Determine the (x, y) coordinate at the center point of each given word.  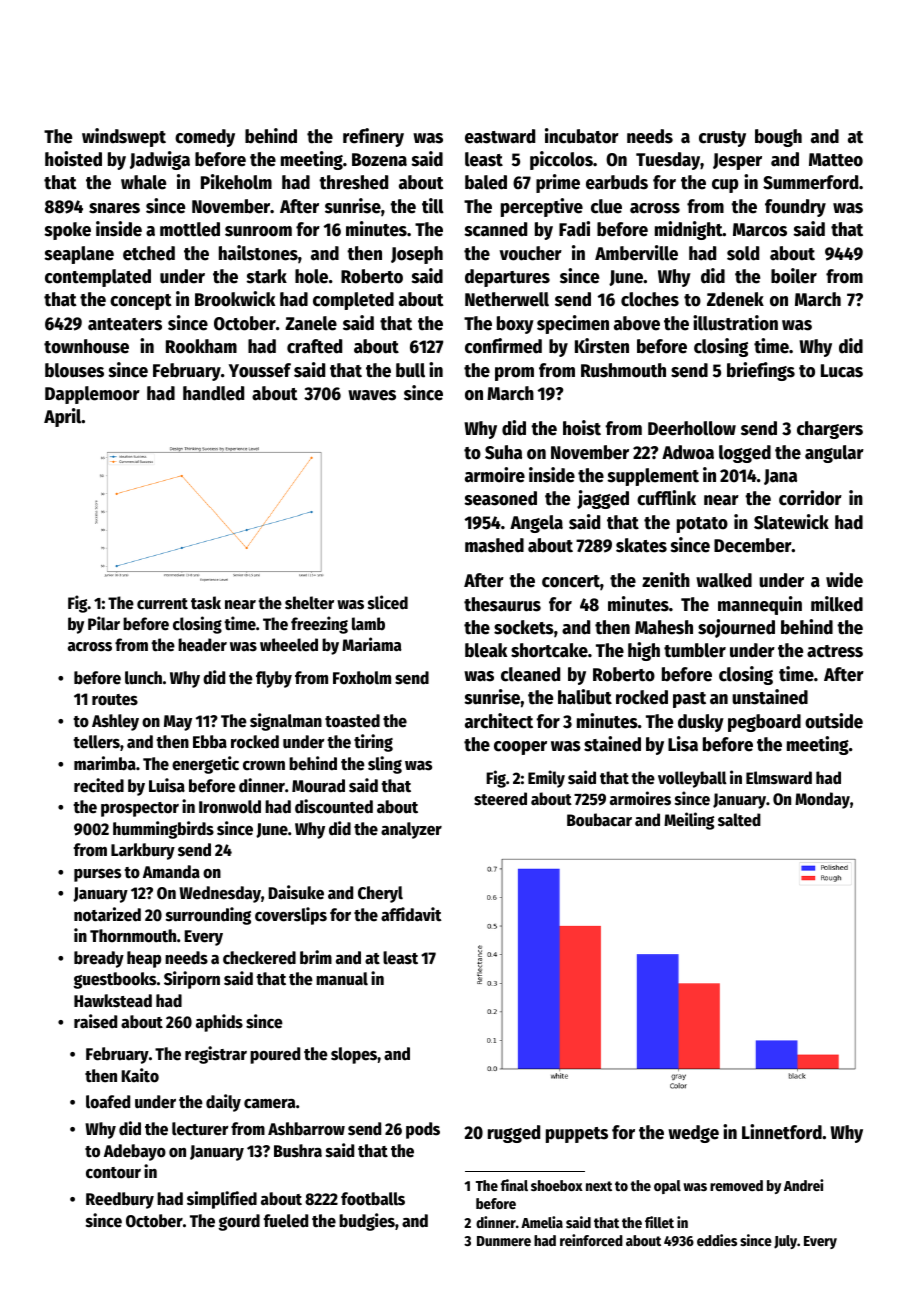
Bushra (298, 1151)
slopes (354, 1055)
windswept (124, 137)
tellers (96, 742)
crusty (722, 139)
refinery (373, 137)
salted (739, 820)
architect (499, 721)
